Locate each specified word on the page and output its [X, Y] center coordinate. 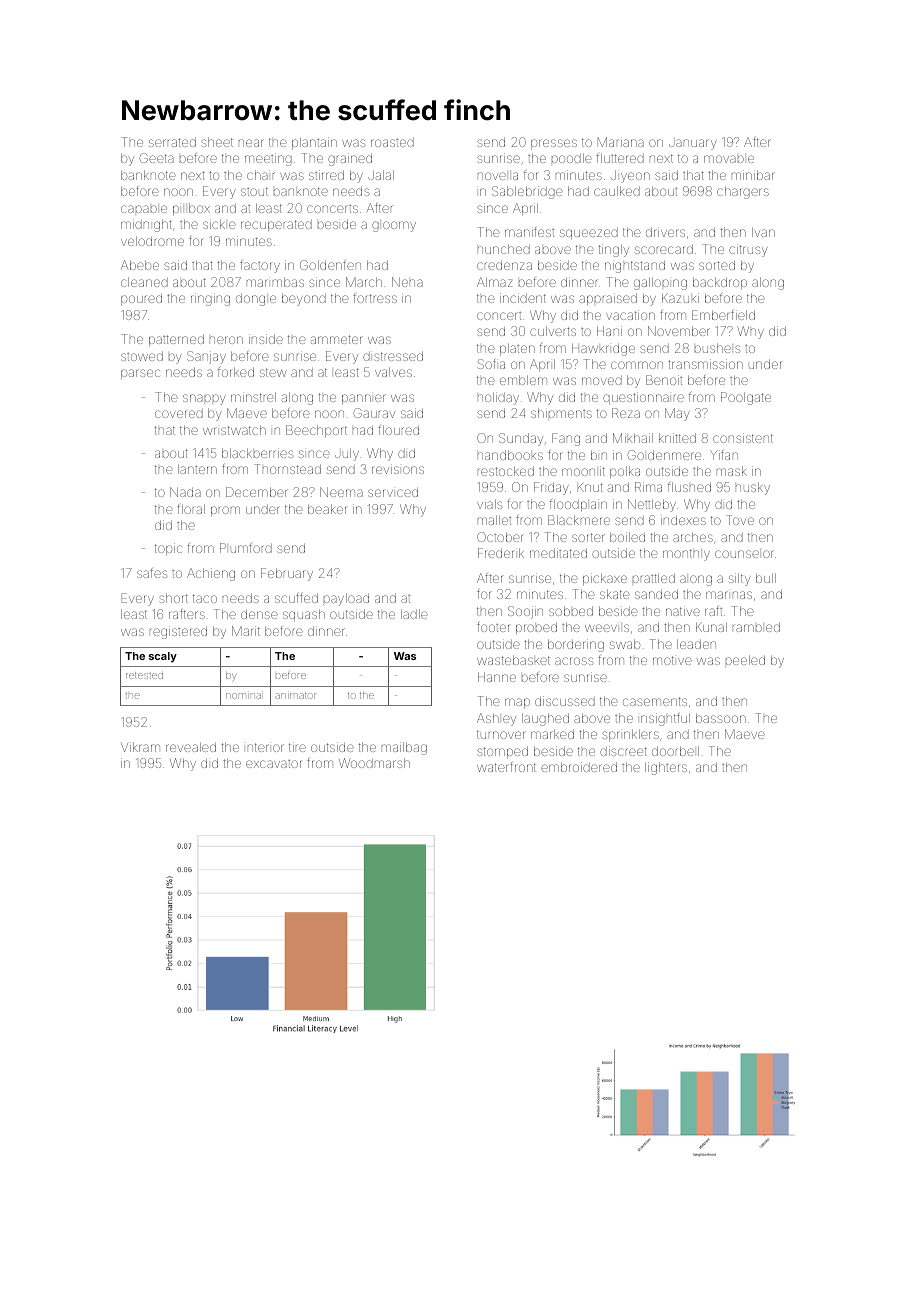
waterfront [506, 767]
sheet [217, 142]
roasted [392, 142]
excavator [273, 764]
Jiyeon [630, 177]
